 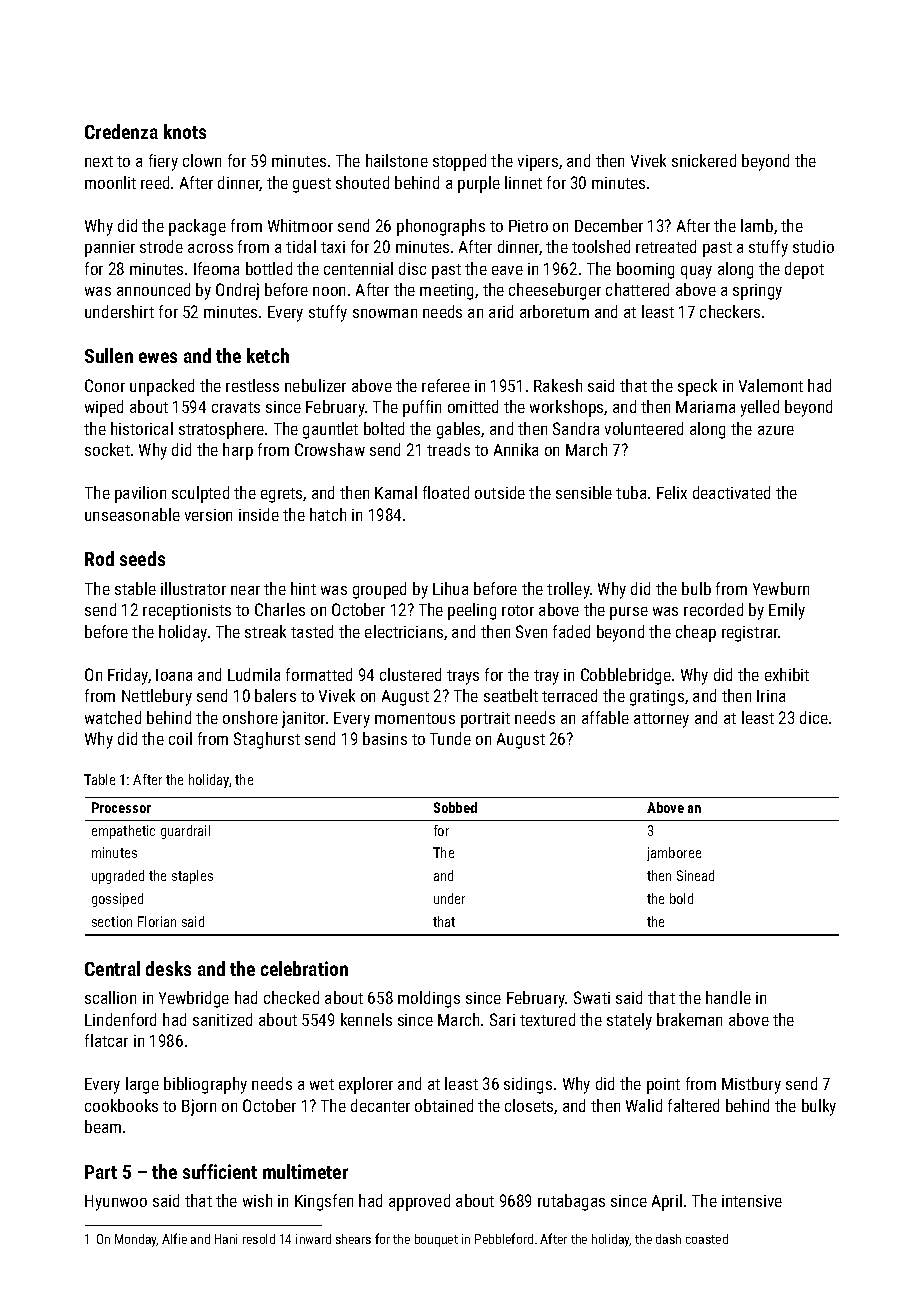 What do you see at coordinates (704, 160) in the screenshot?
I see `snickered` at bounding box center [704, 160].
